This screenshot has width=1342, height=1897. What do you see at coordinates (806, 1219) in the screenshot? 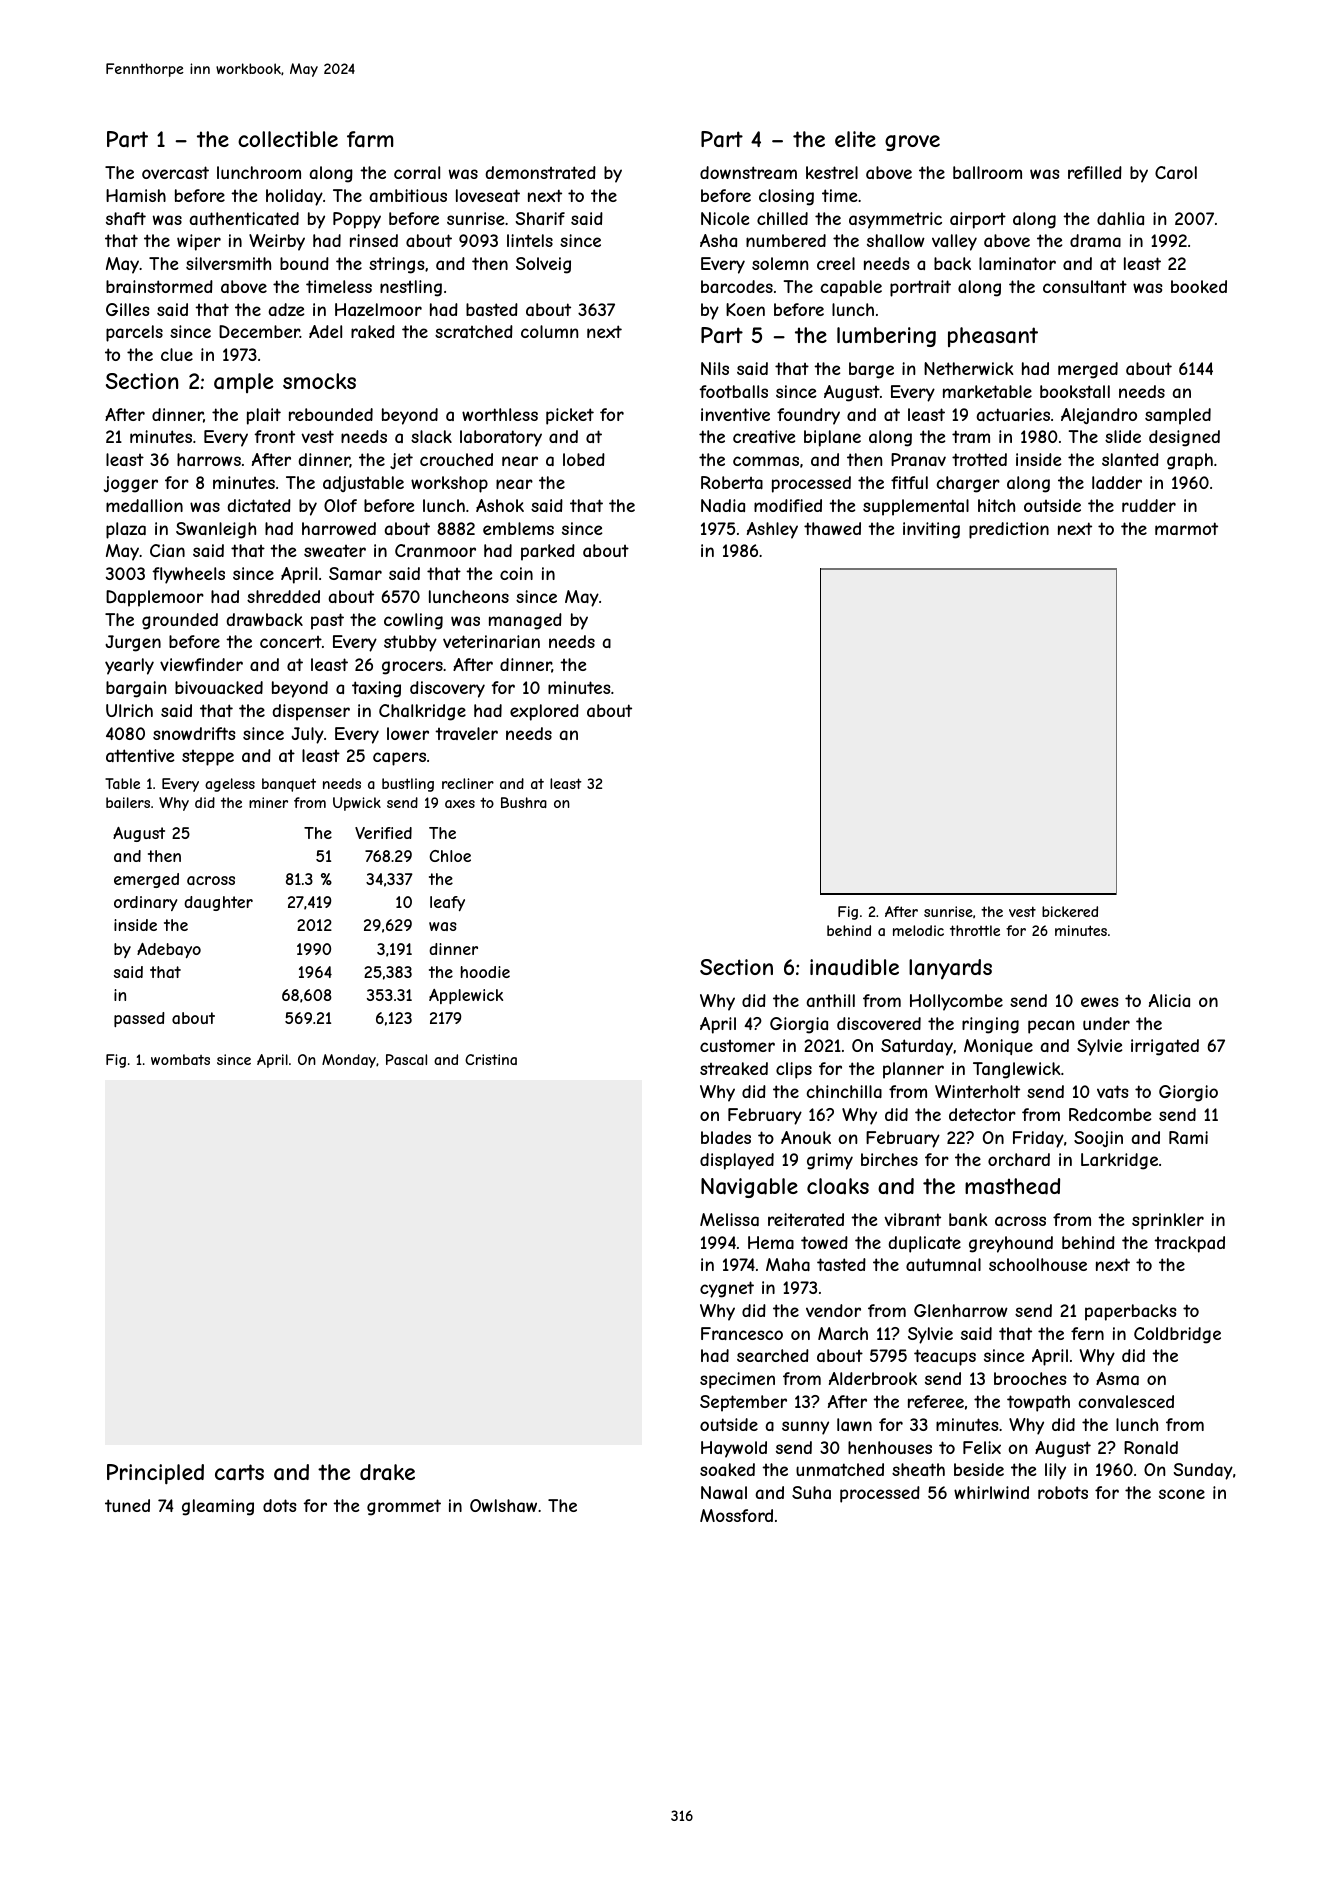
I see `reiterated` at bounding box center [806, 1219].
